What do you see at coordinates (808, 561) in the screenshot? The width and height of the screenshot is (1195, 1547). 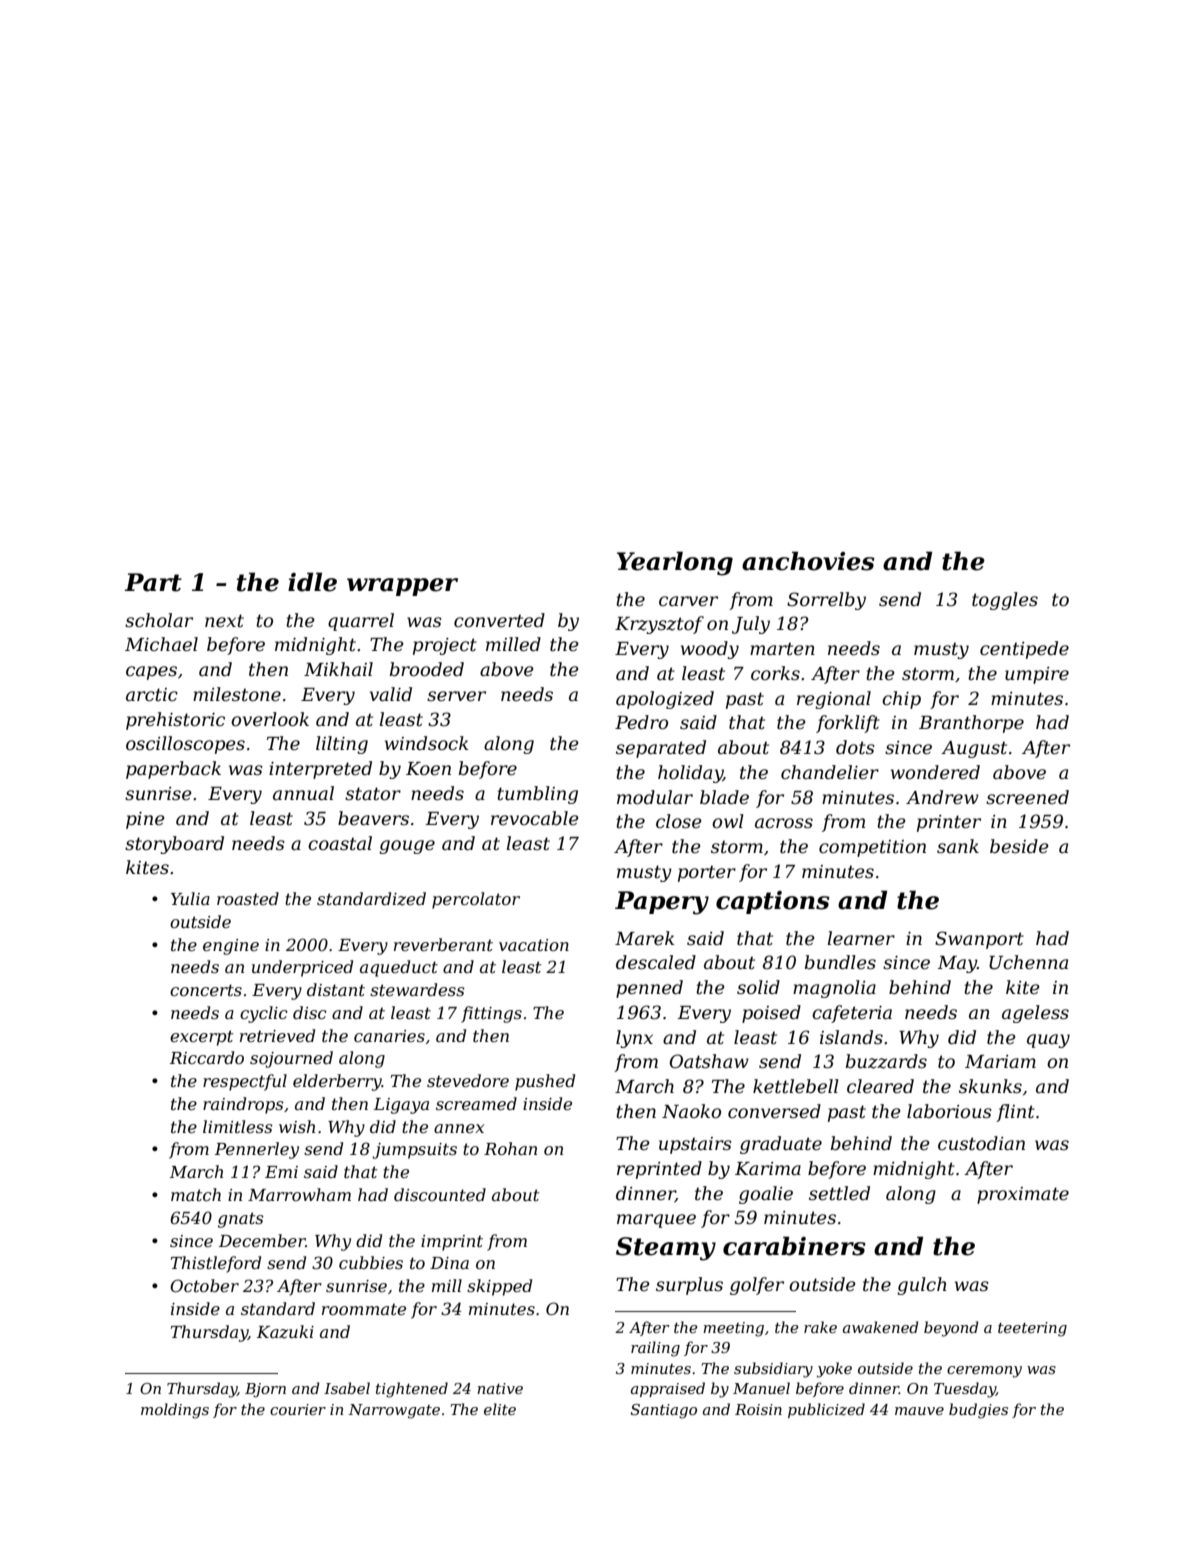 I see `anchovies` at bounding box center [808, 561].
